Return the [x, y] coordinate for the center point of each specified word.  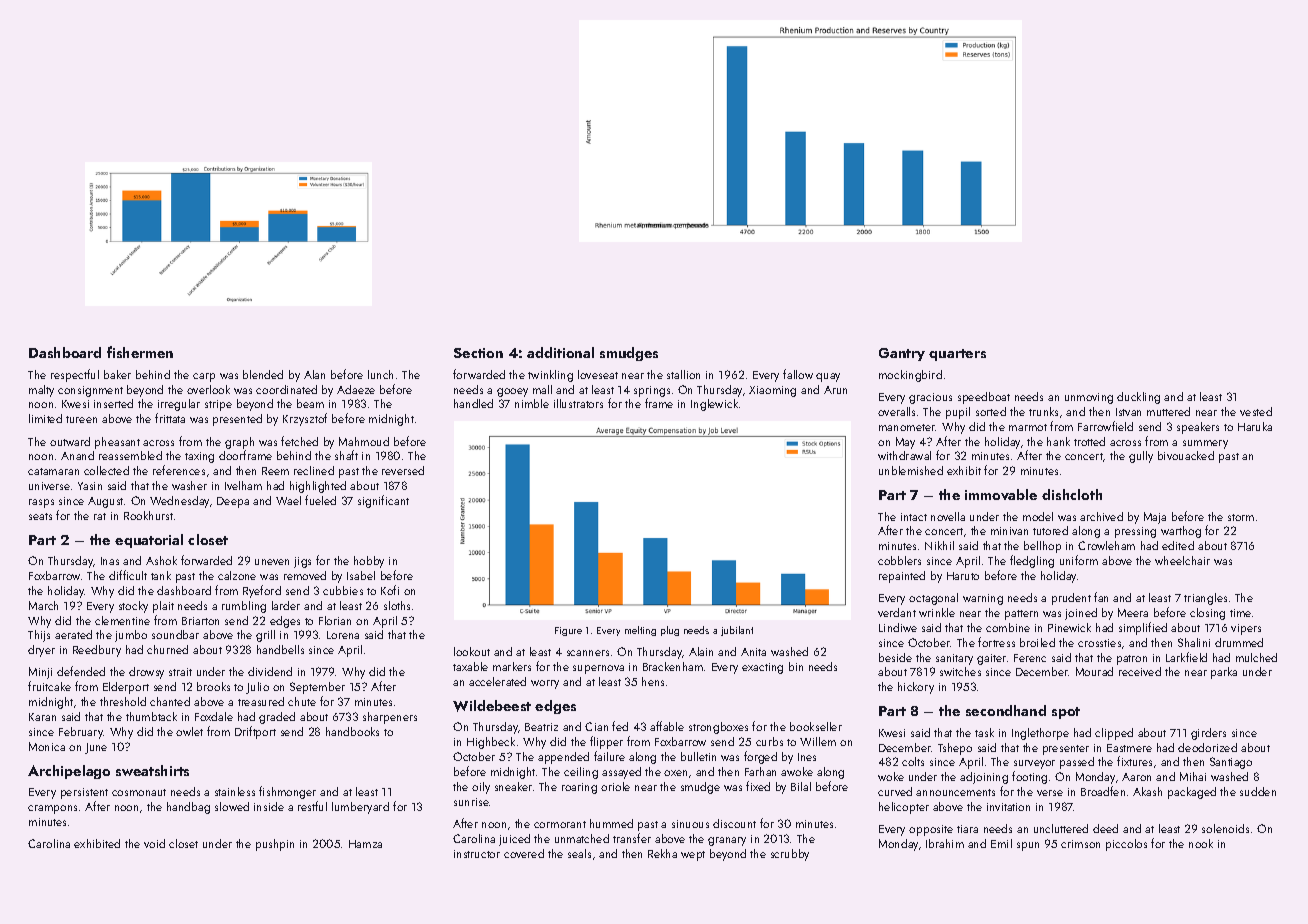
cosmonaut [139, 792]
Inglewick [714, 405]
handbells [280, 649]
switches [960, 671]
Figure [568, 631]
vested [1256, 411]
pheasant [117, 443]
